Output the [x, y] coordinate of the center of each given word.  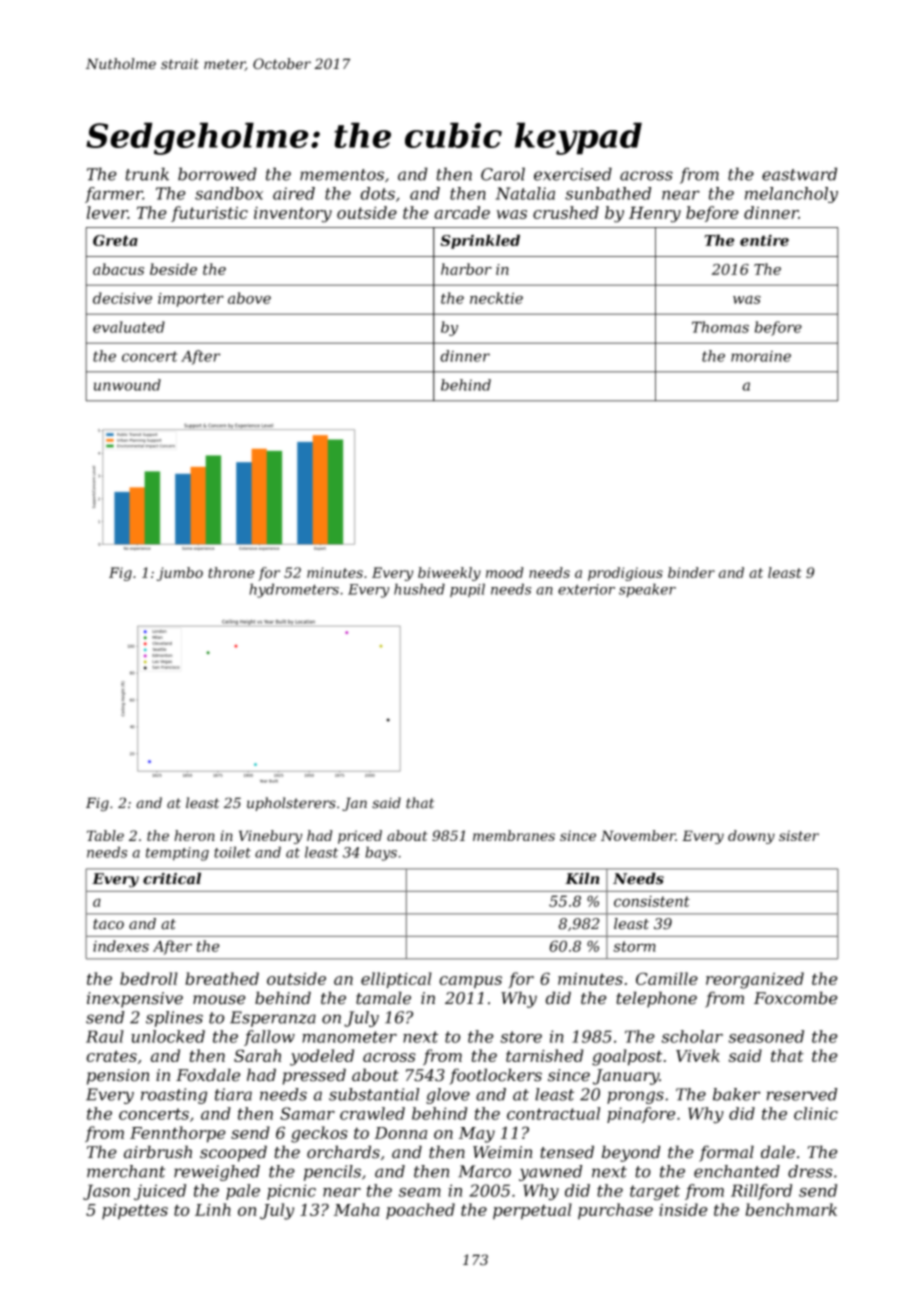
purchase [615, 1211]
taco [108, 924]
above [249, 298]
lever [107, 212]
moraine [761, 356]
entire [764, 240]
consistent [652, 901]
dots [377, 193]
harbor [466, 269]
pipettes [135, 1212]
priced [360, 837]
